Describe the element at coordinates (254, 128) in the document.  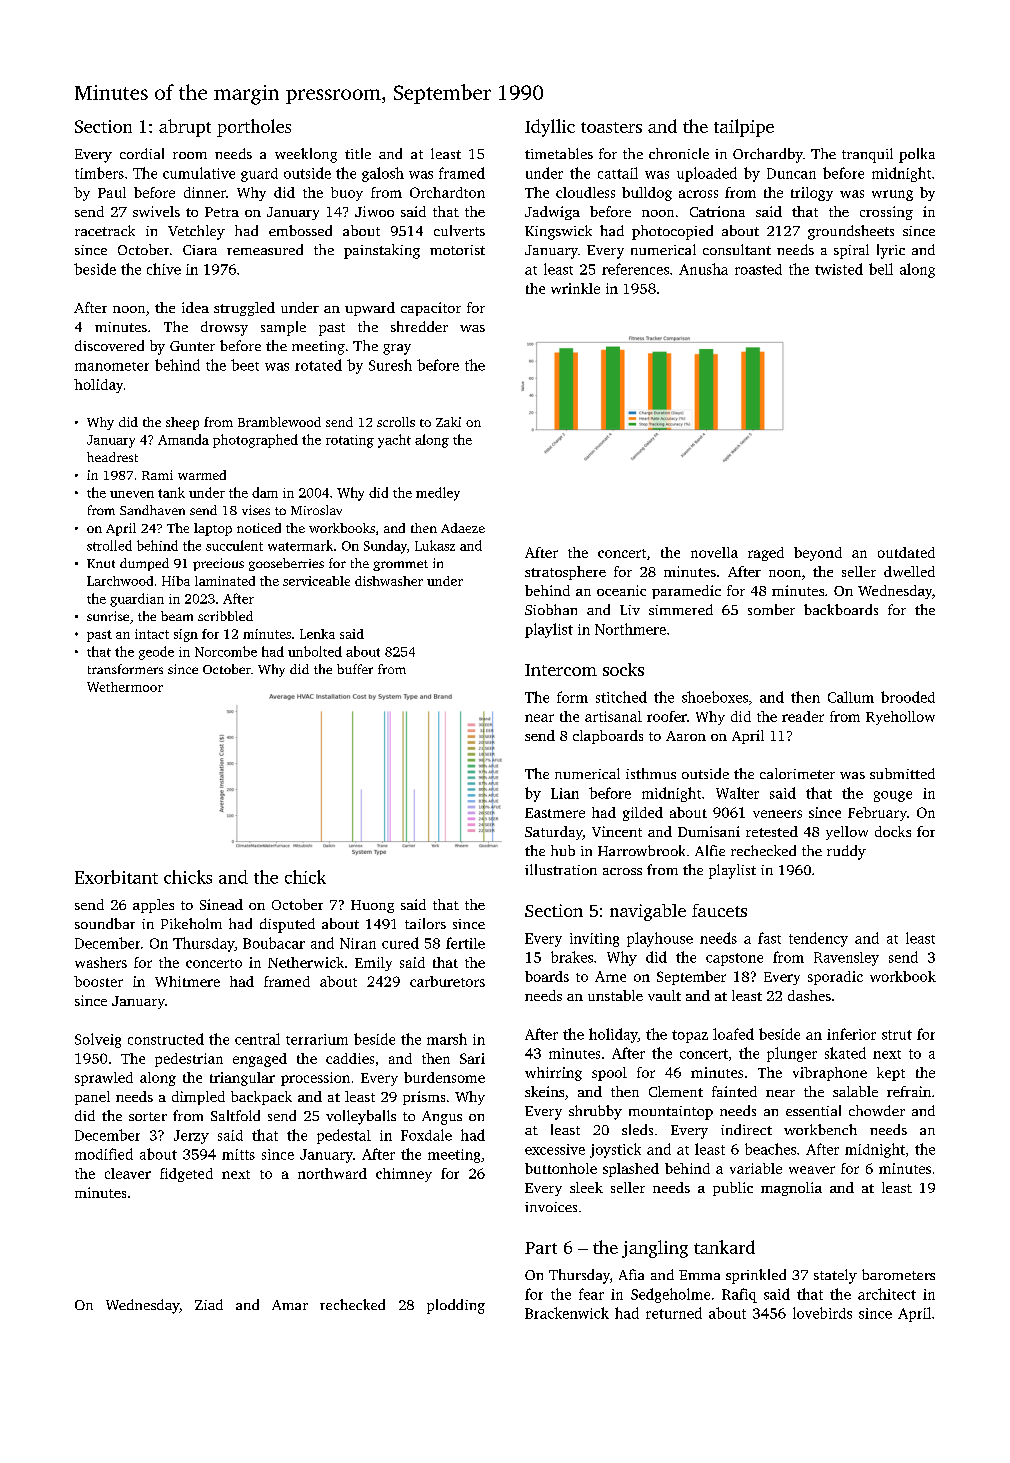
I see `portholes` at that location.
